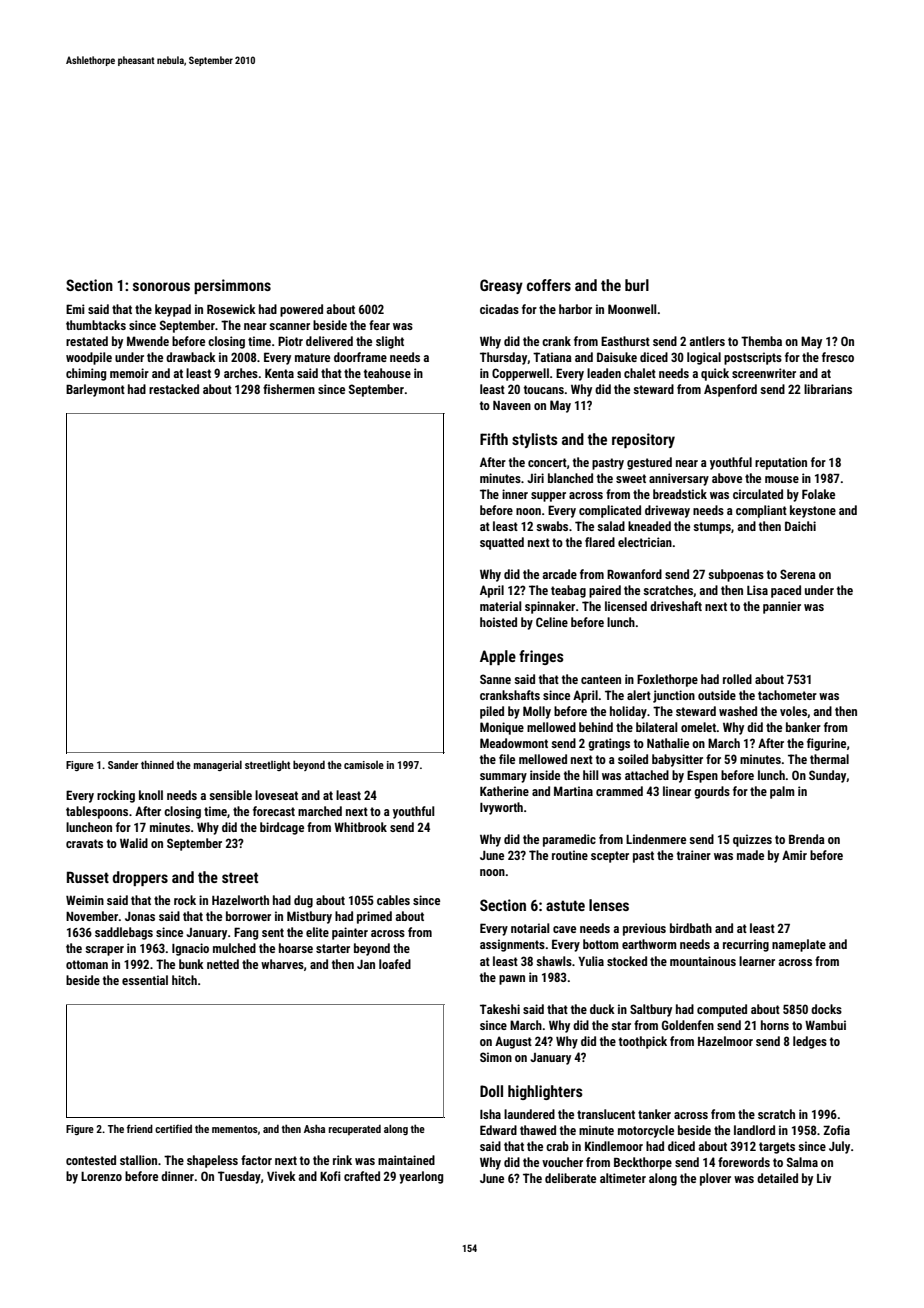 Image resolution: width=924 pixels, height=1308 pixels. Describe the element at coordinates (134, 843) in the document. I see `Walid` at that location.
